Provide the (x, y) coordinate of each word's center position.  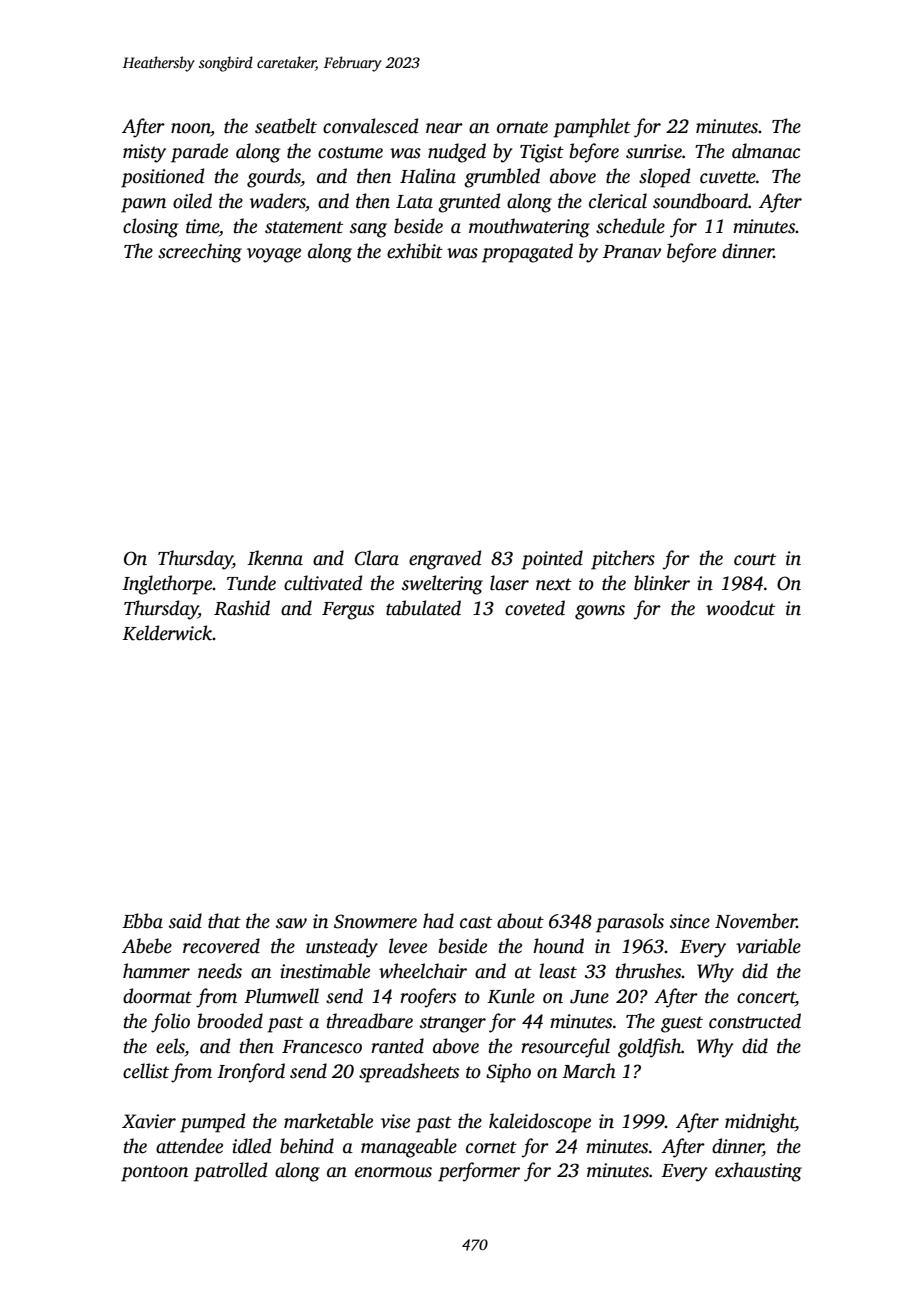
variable (768, 946)
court (755, 559)
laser (509, 583)
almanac (766, 151)
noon (191, 129)
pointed (552, 560)
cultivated (323, 583)
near (444, 128)
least (558, 971)
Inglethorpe (167, 585)
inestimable (325, 971)
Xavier (149, 1121)
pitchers (623, 560)
